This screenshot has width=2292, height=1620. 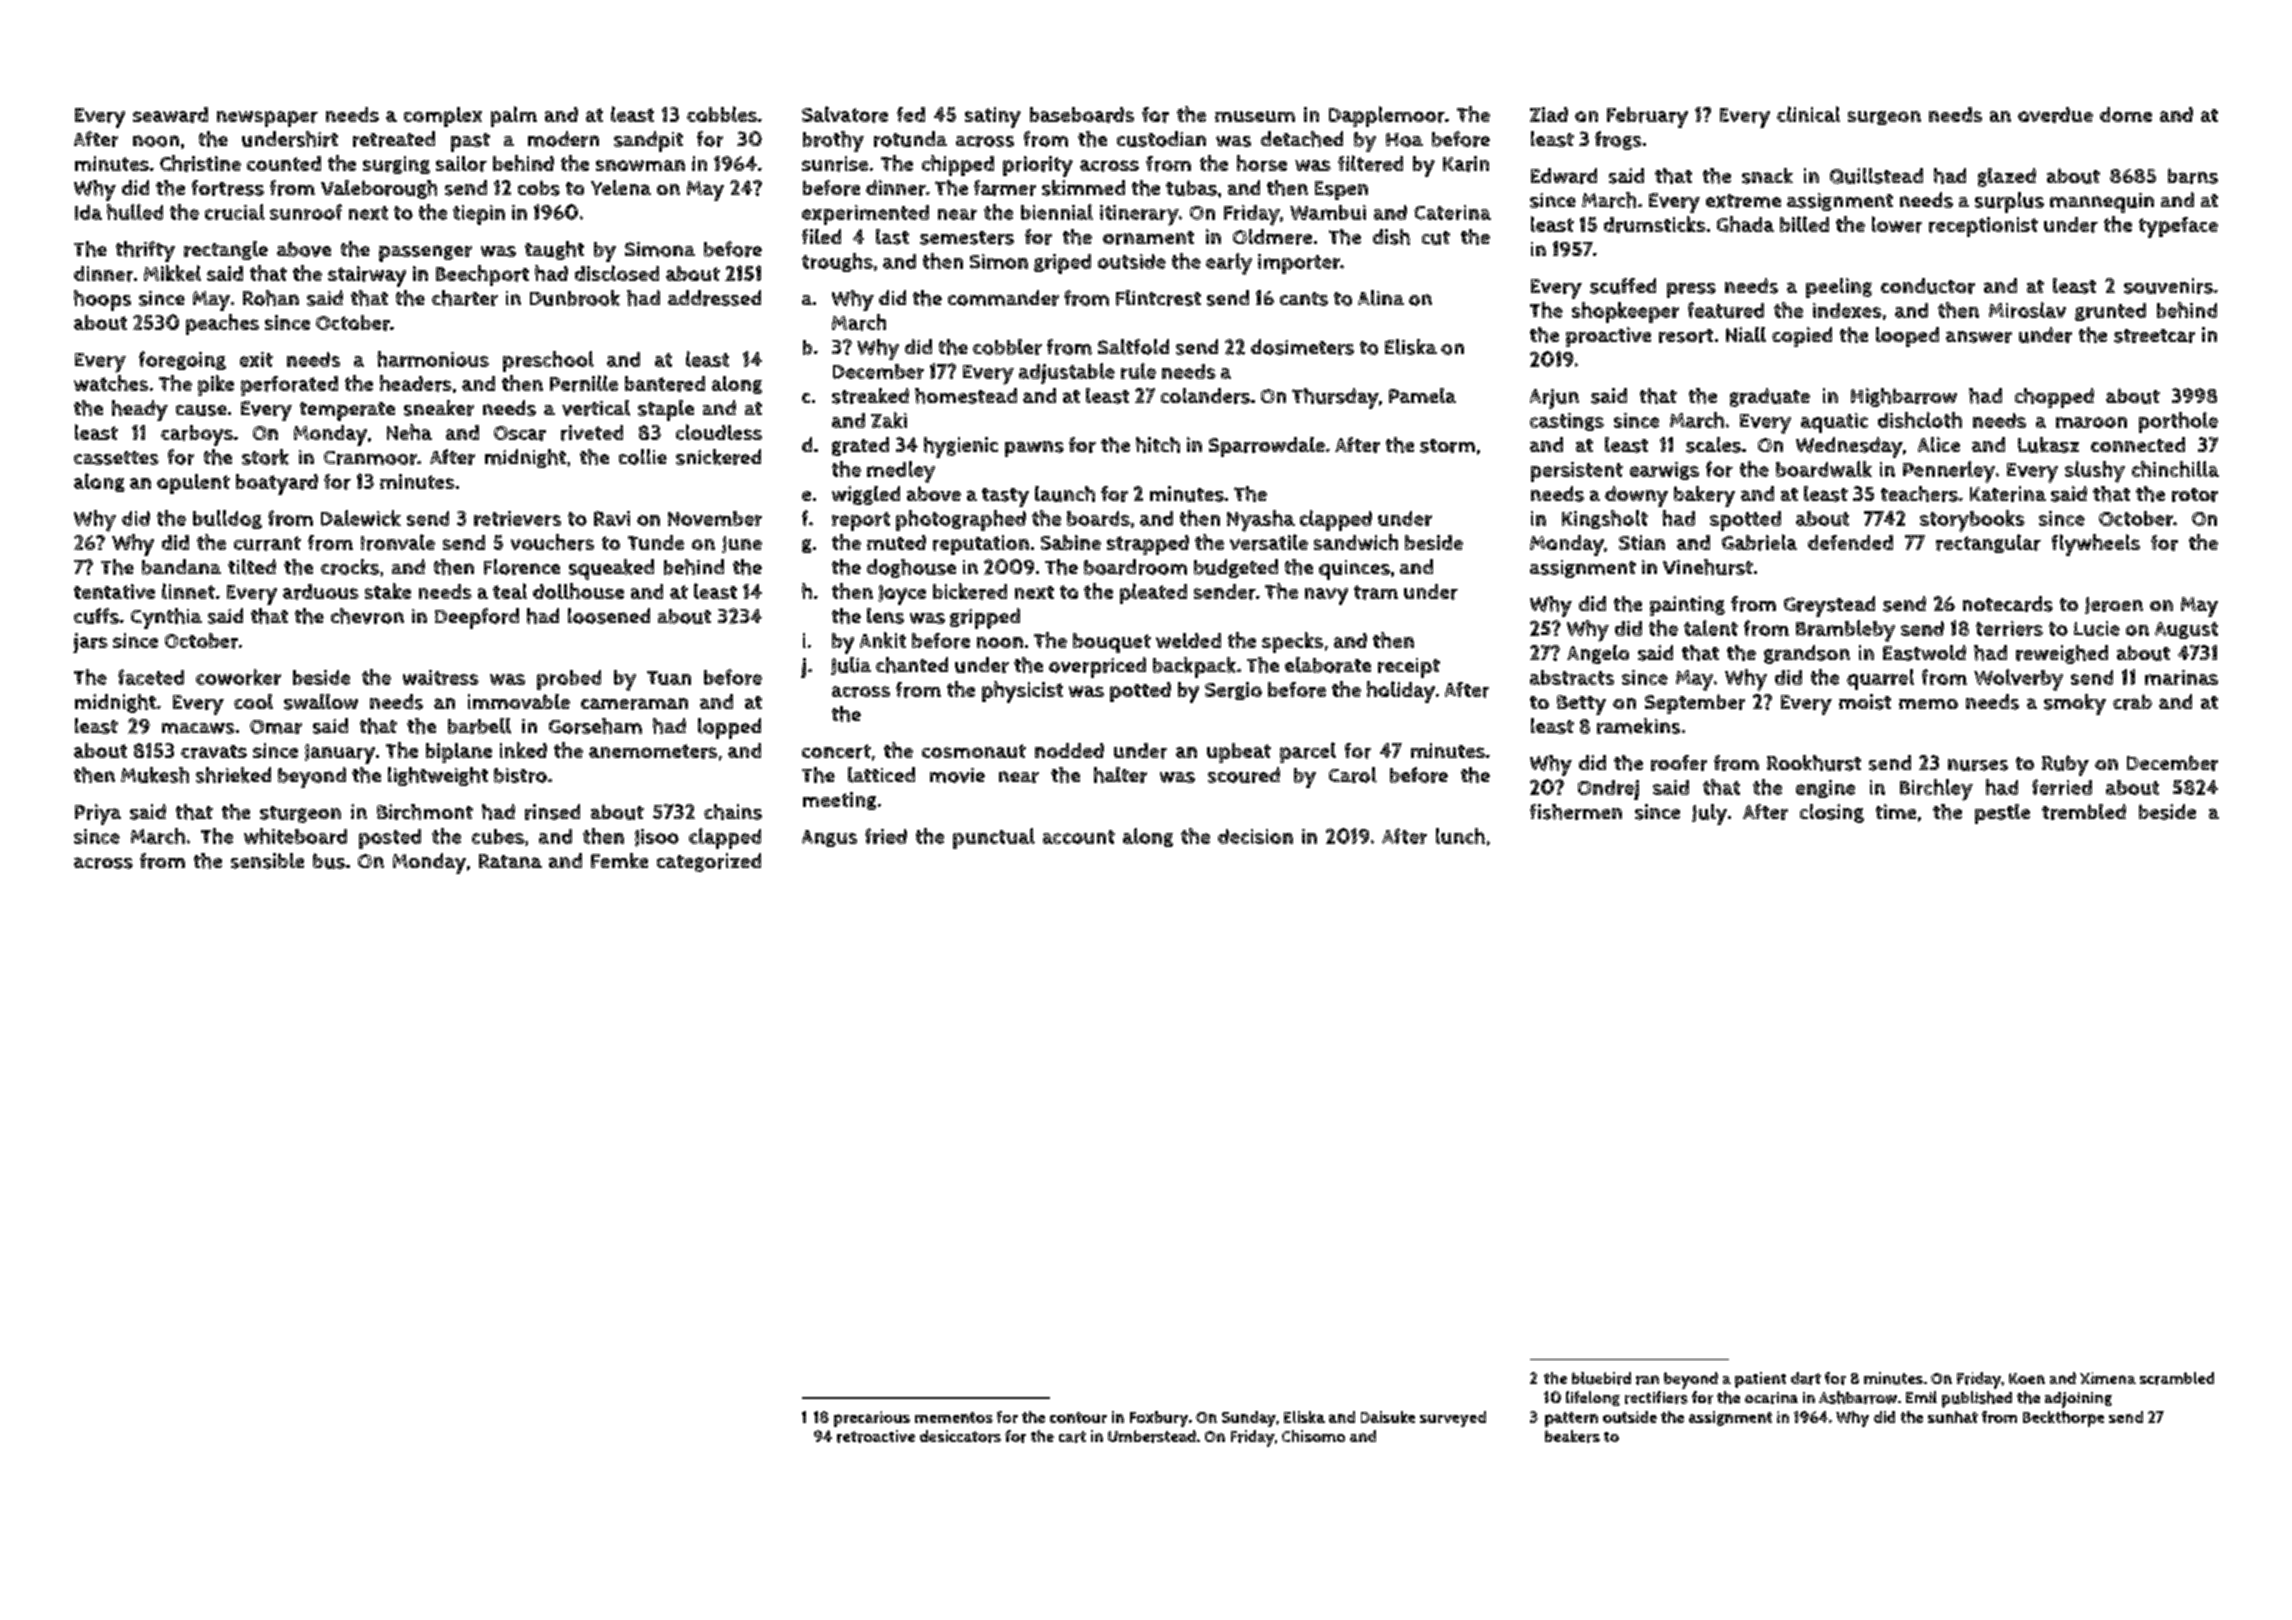 I want to click on dome, so click(x=2126, y=114).
